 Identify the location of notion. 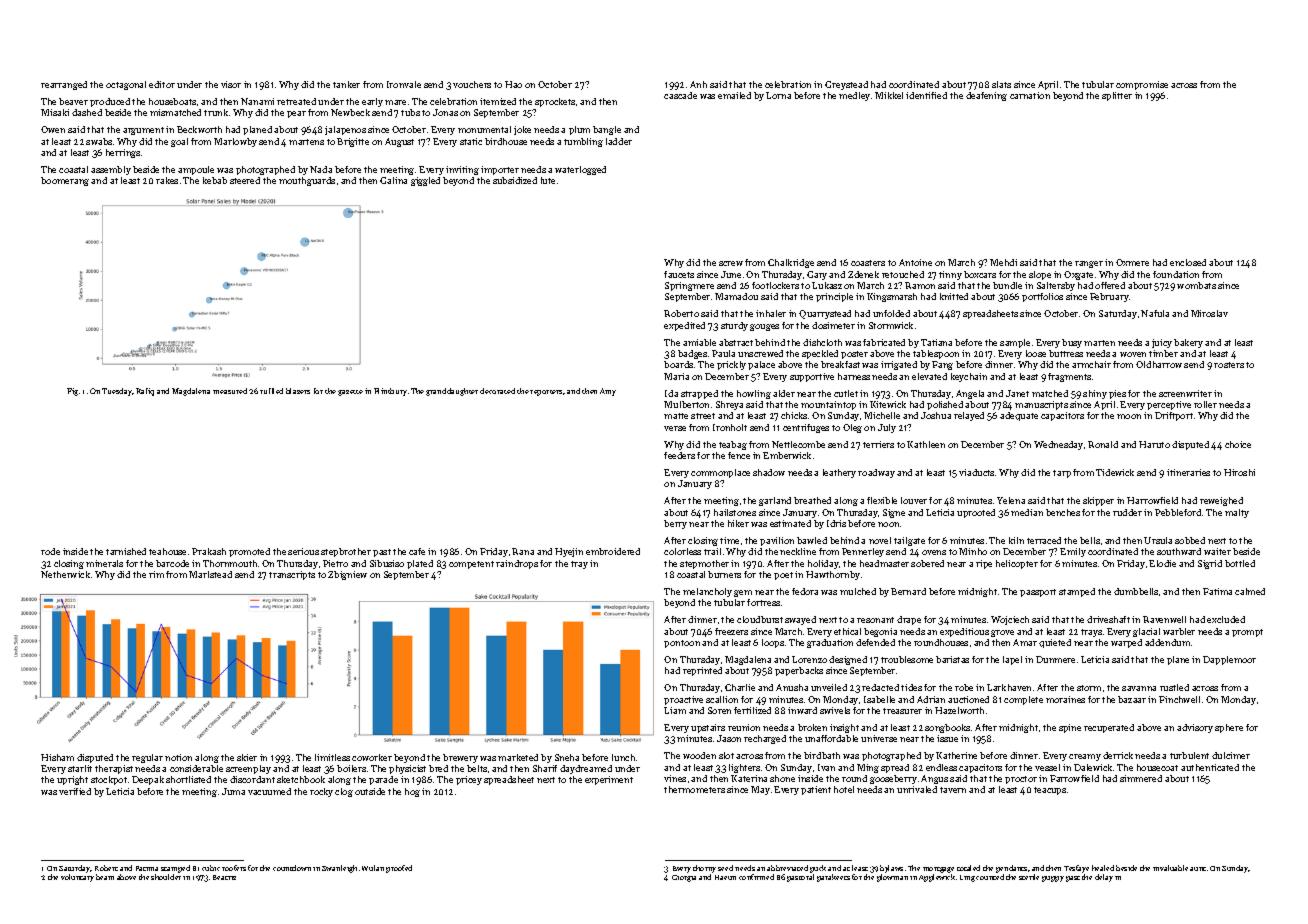
(178, 757).
